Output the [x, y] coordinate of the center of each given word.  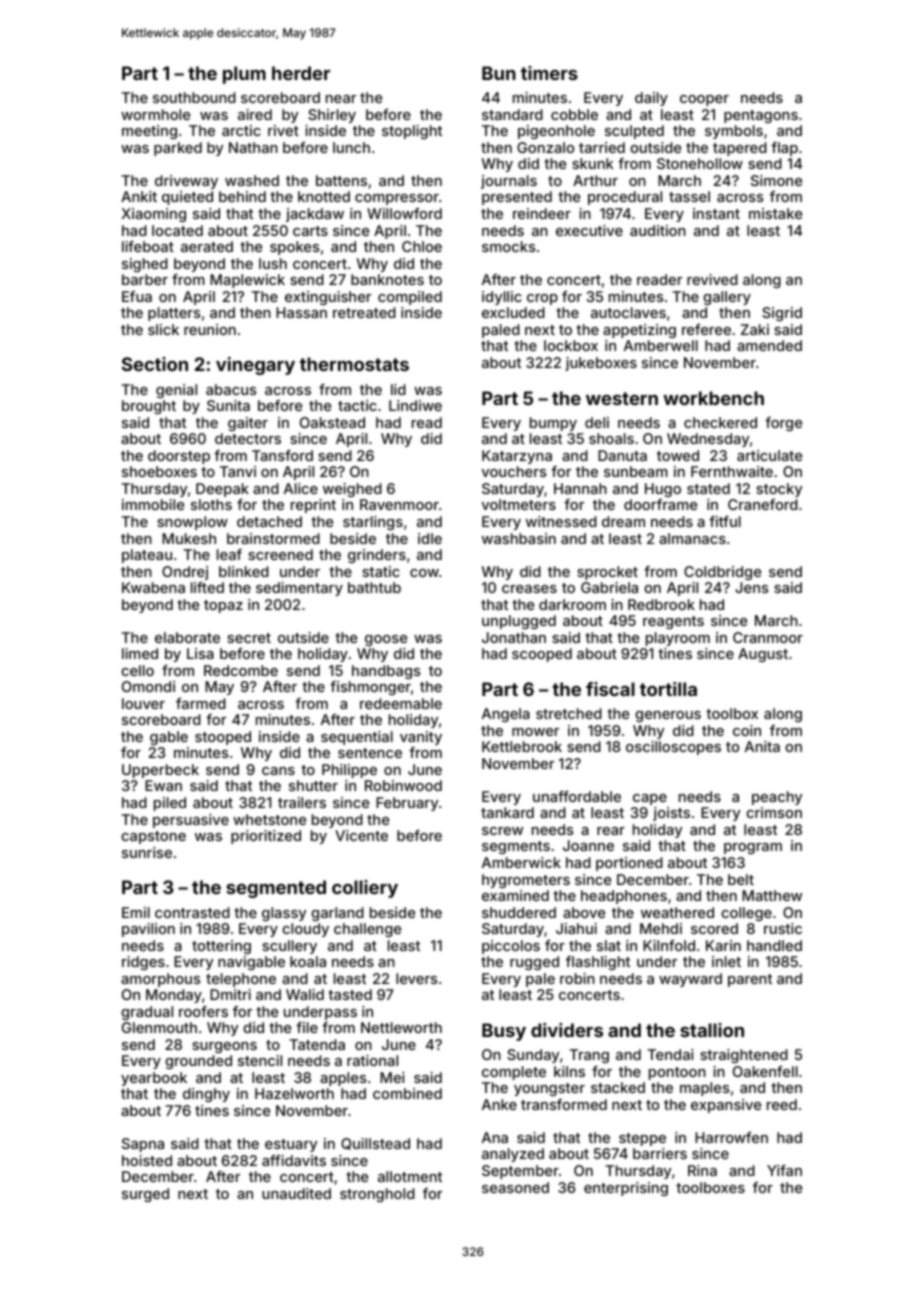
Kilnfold [669, 945]
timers [549, 73]
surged [145, 1195]
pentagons [761, 116]
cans [278, 771]
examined [515, 895]
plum [244, 75]
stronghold [377, 1195]
